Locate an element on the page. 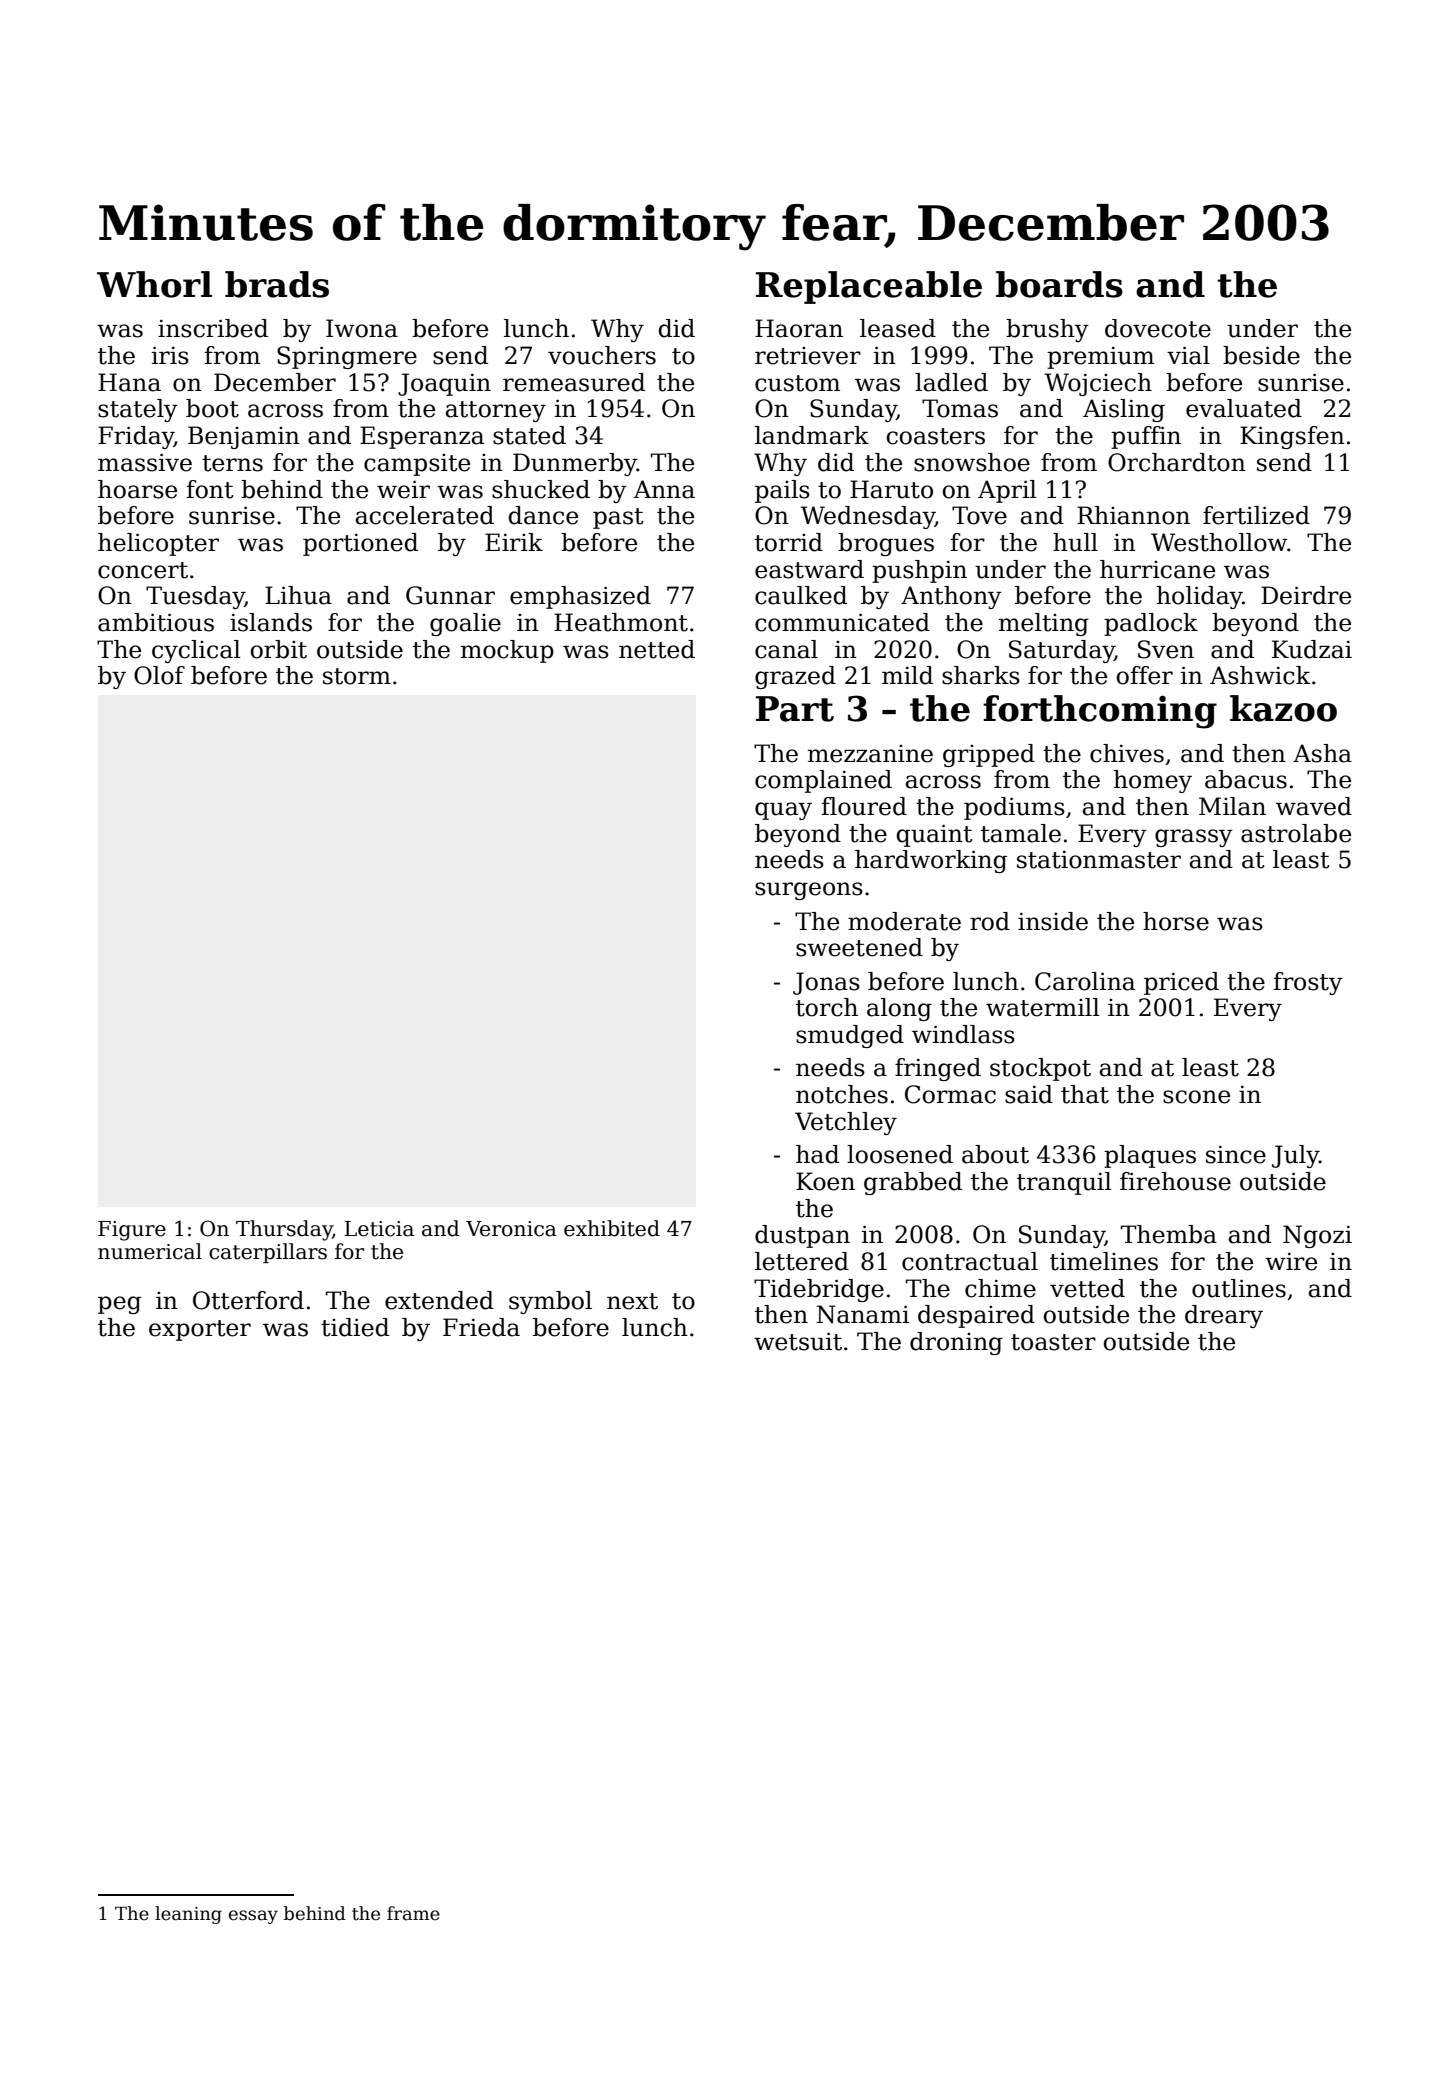 The height and width of the image is (2100, 1450). mockup is located at coordinates (507, 651).
